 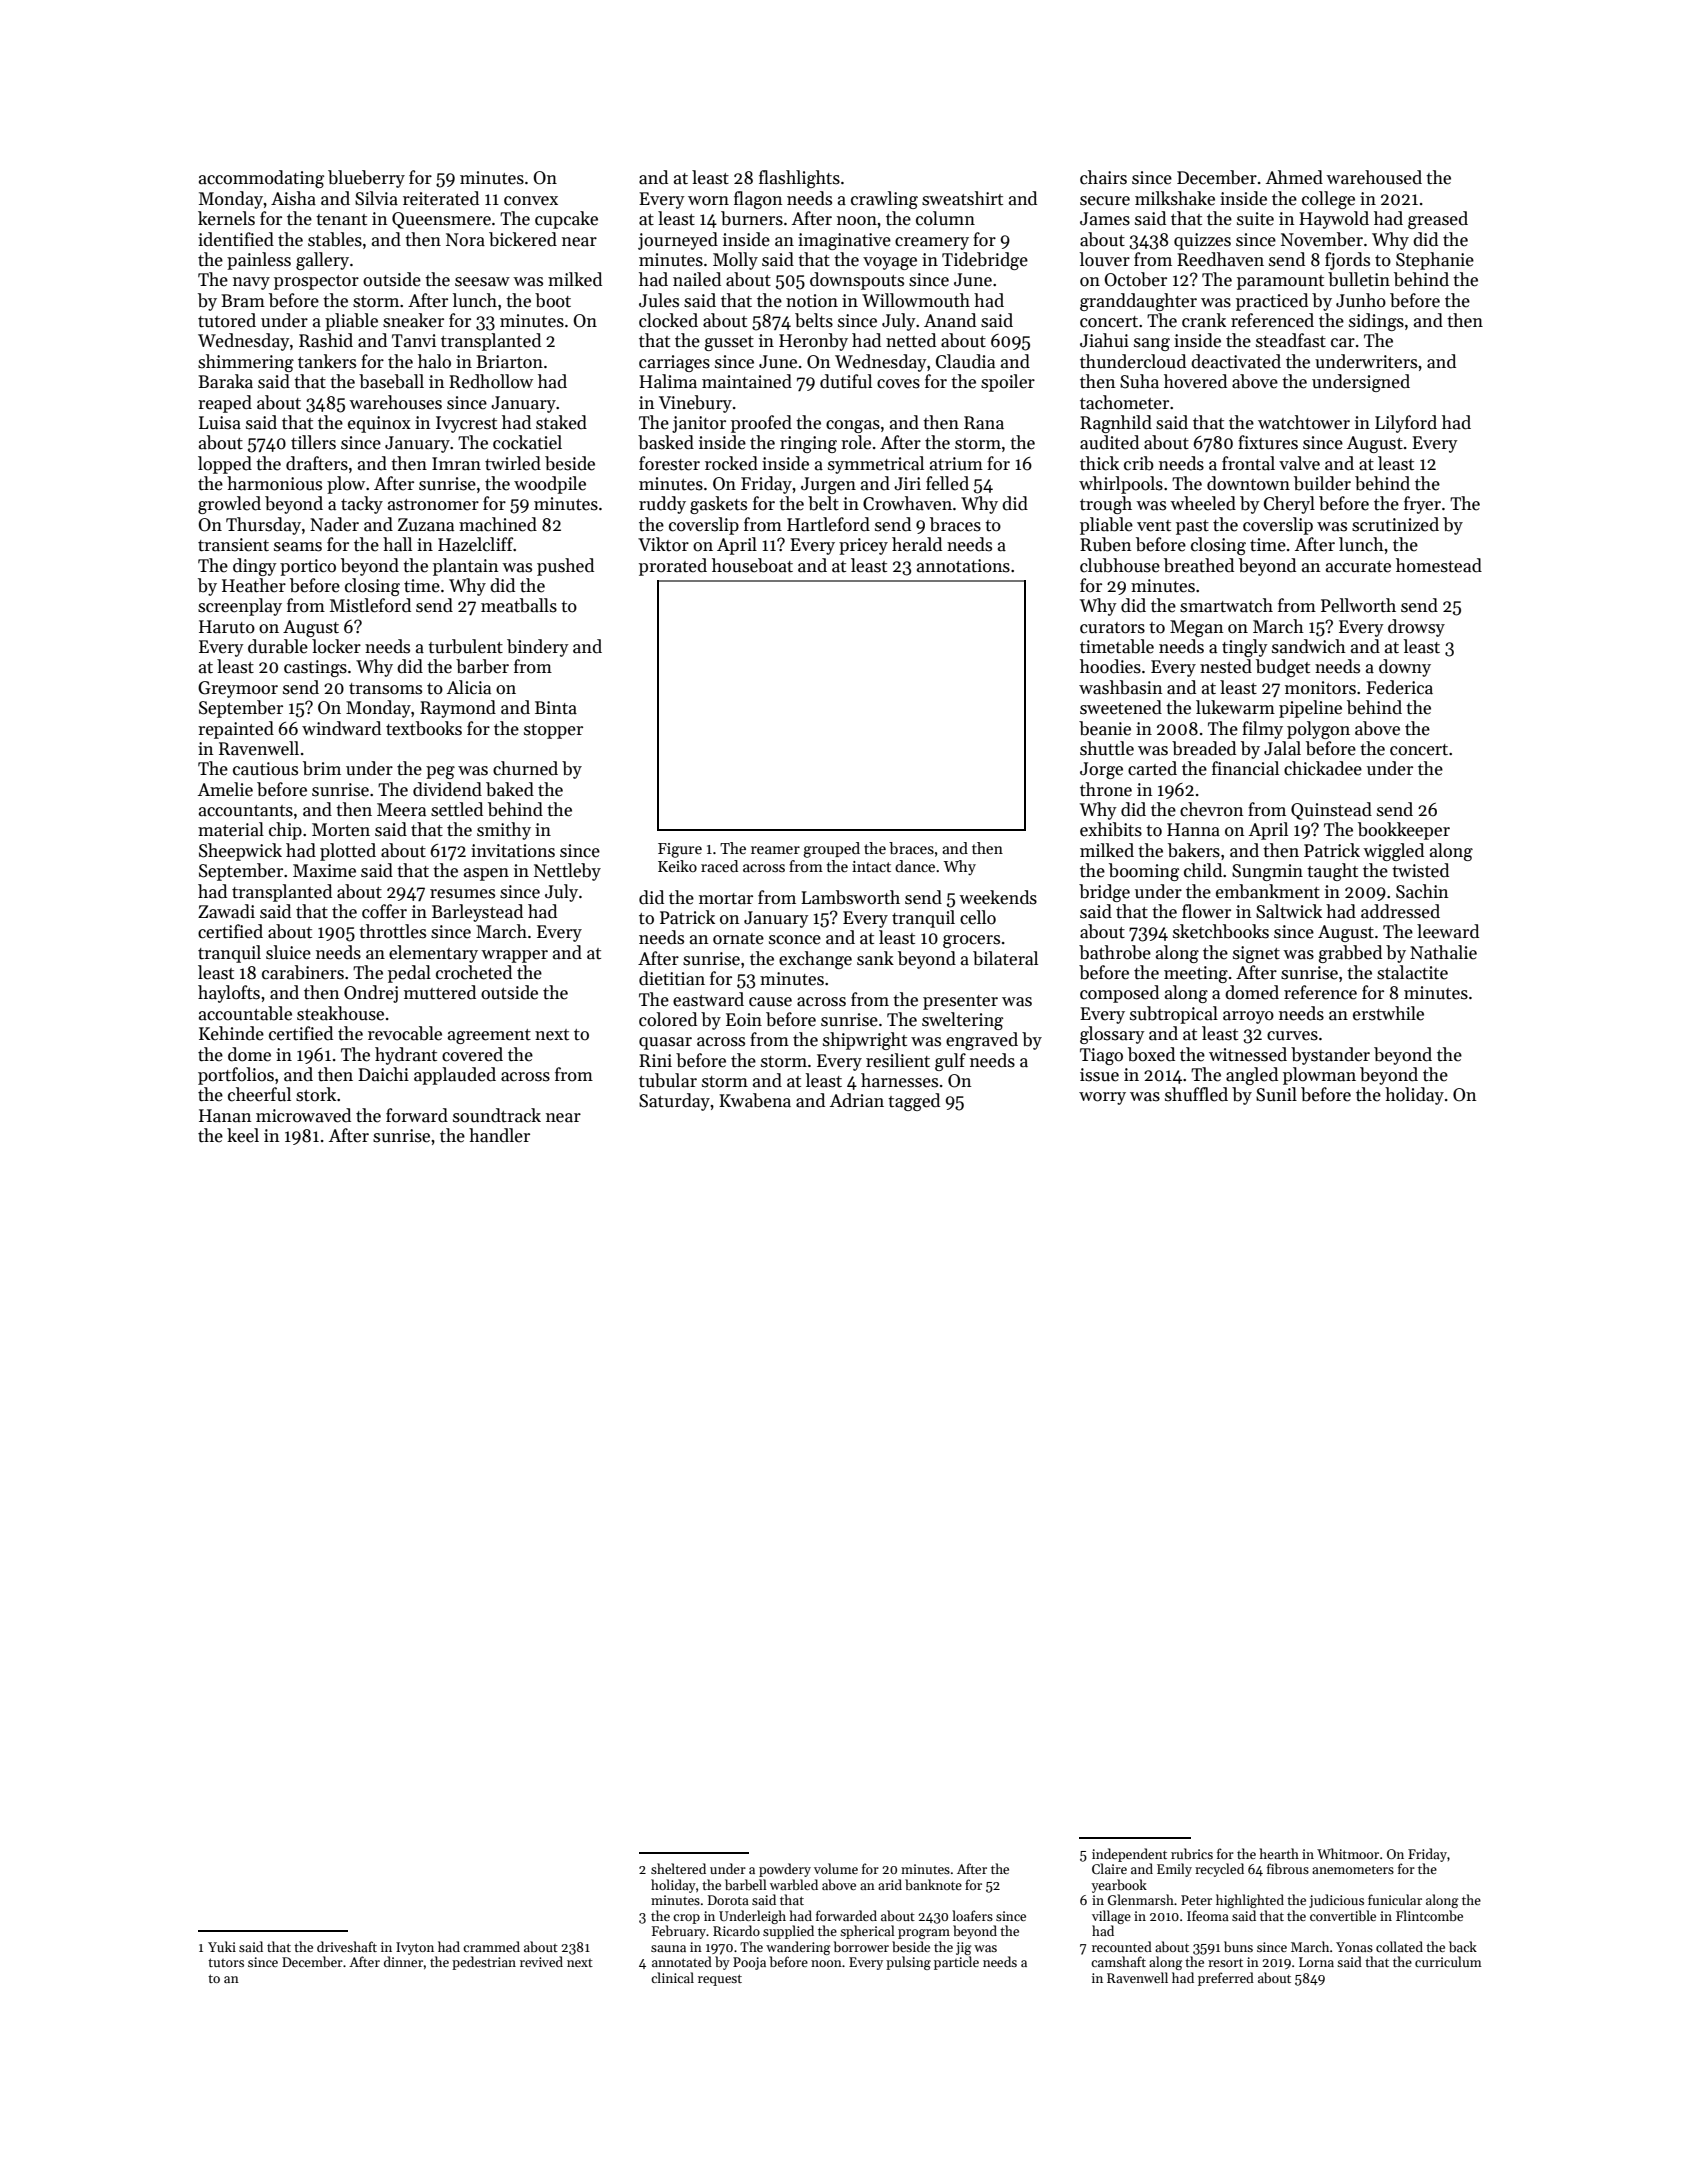 I want to click on bystander, so click(x=1330, y=1056).
